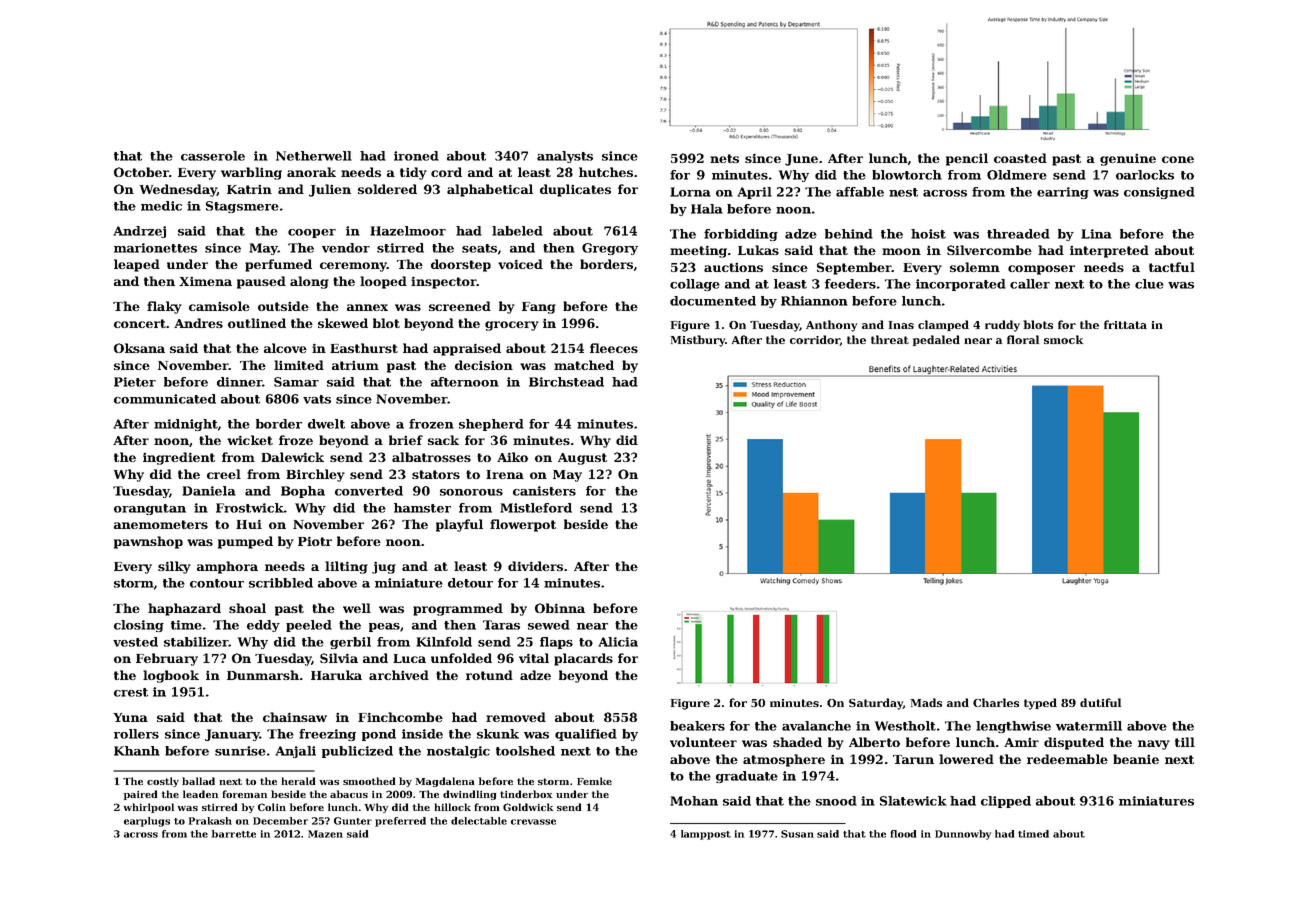 The width and height of the screenshot is (1308, 924). I want to click on Stagsmere, so click(242, 207).
